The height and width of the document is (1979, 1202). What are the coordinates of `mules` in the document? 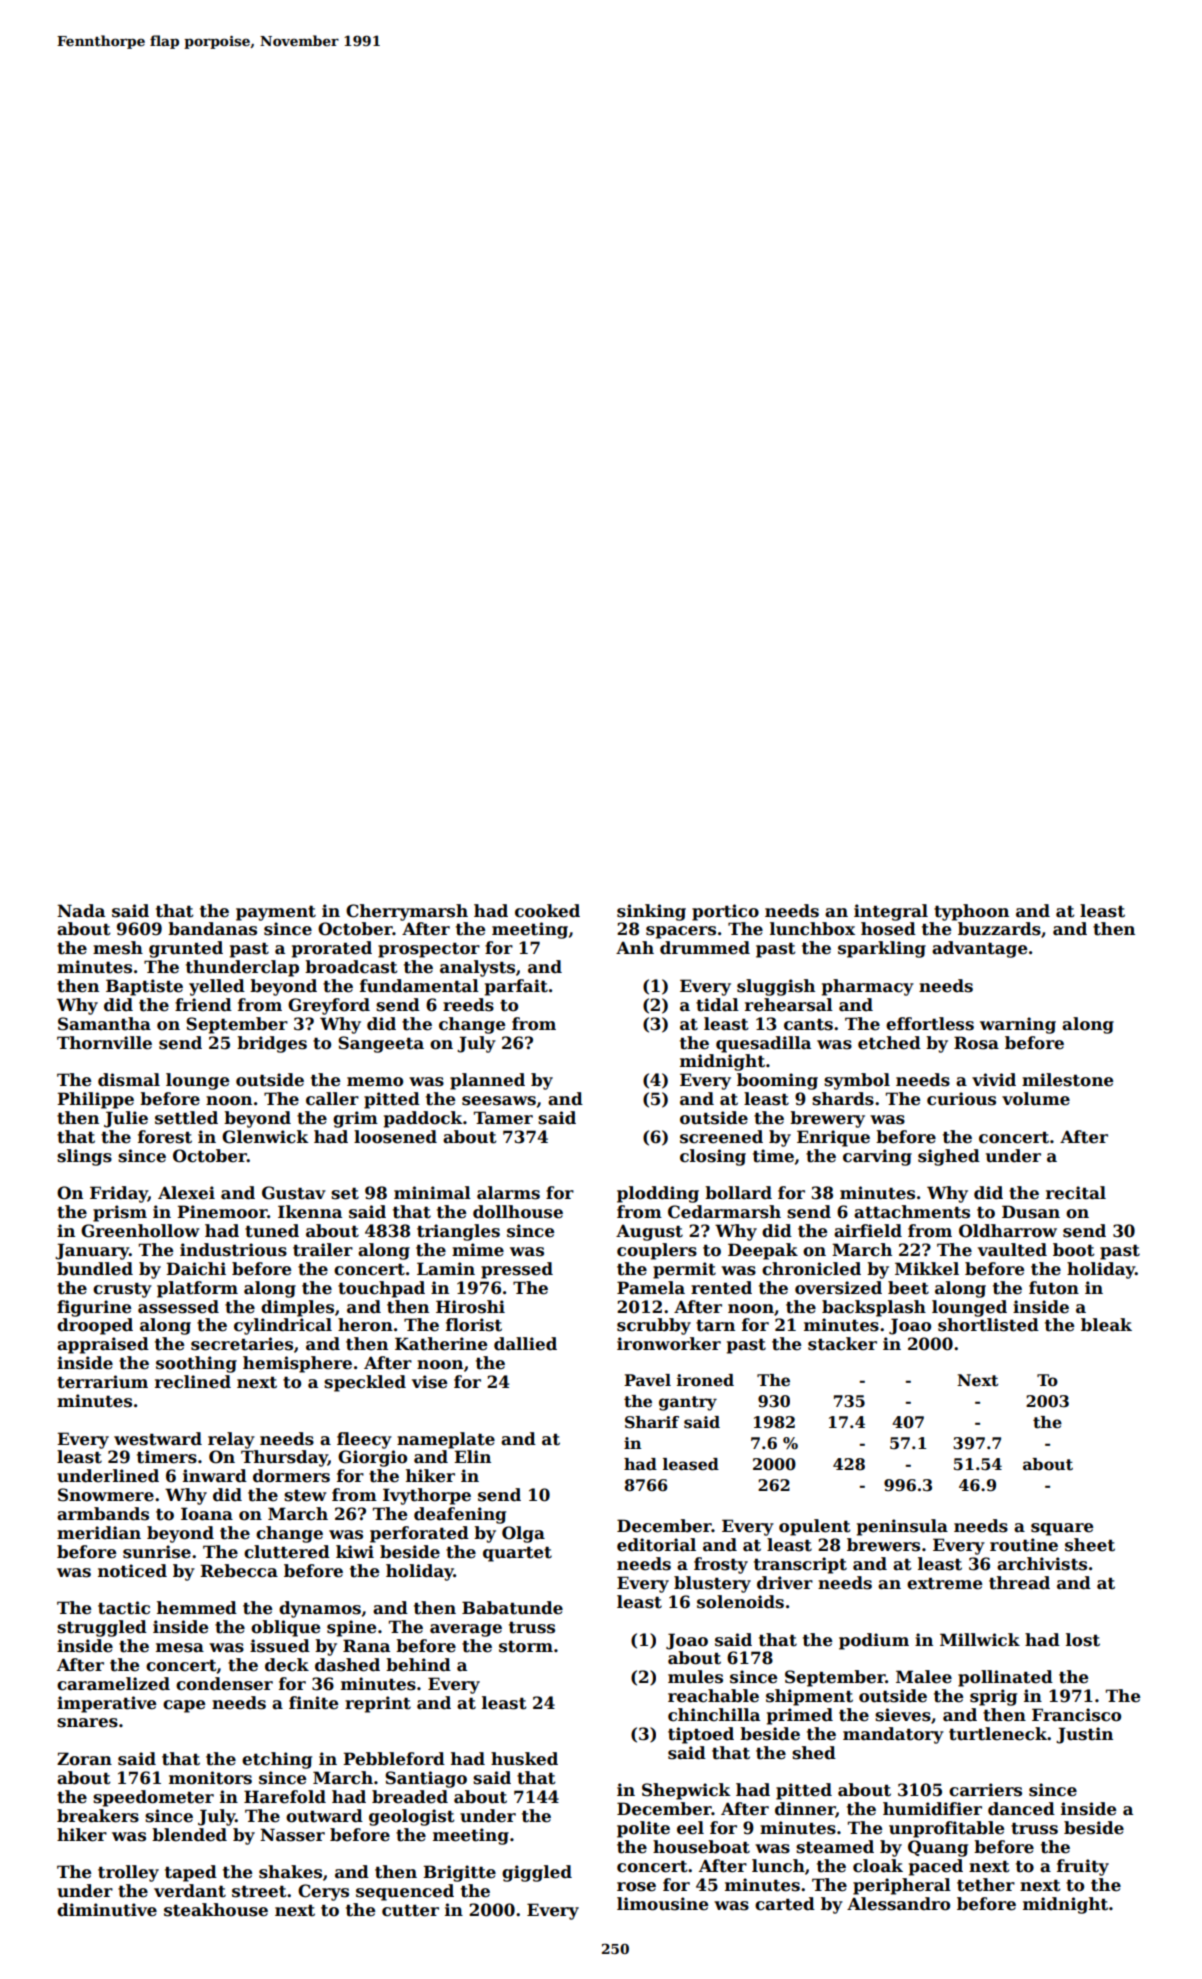 It's located at (695, 1677).
